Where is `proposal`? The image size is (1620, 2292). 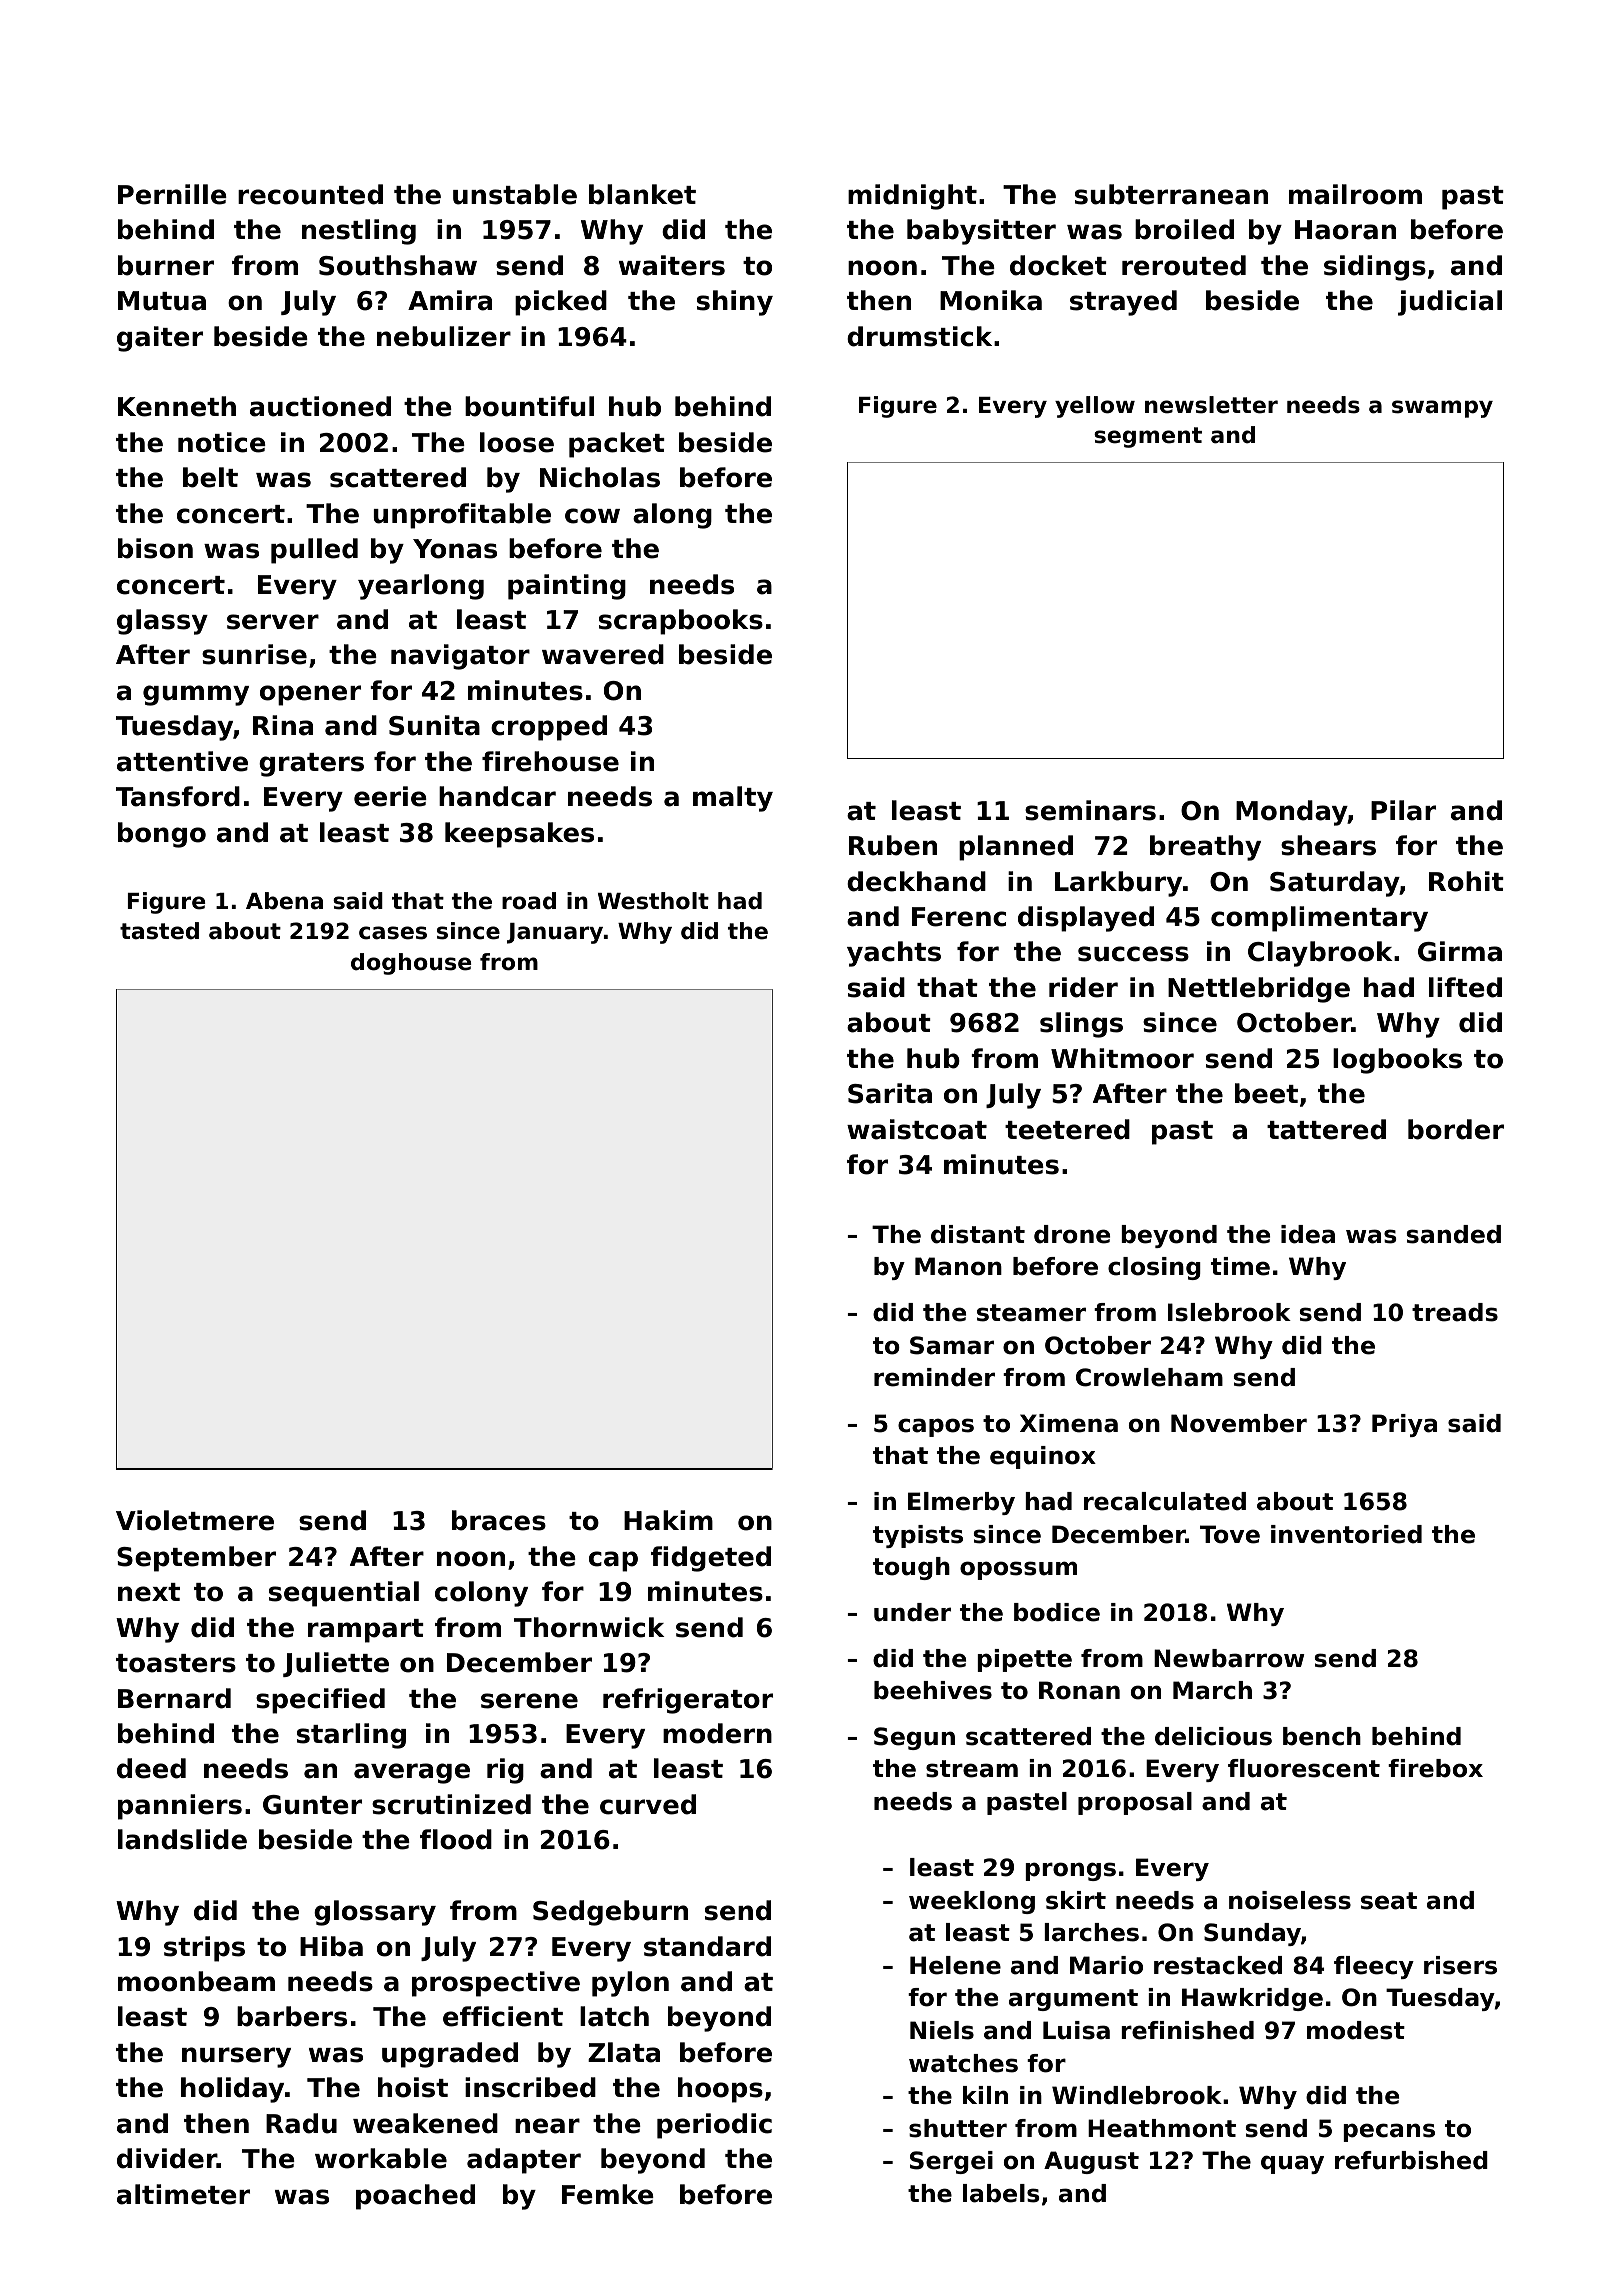 proposal is located at coordinates (1135, 1803).
